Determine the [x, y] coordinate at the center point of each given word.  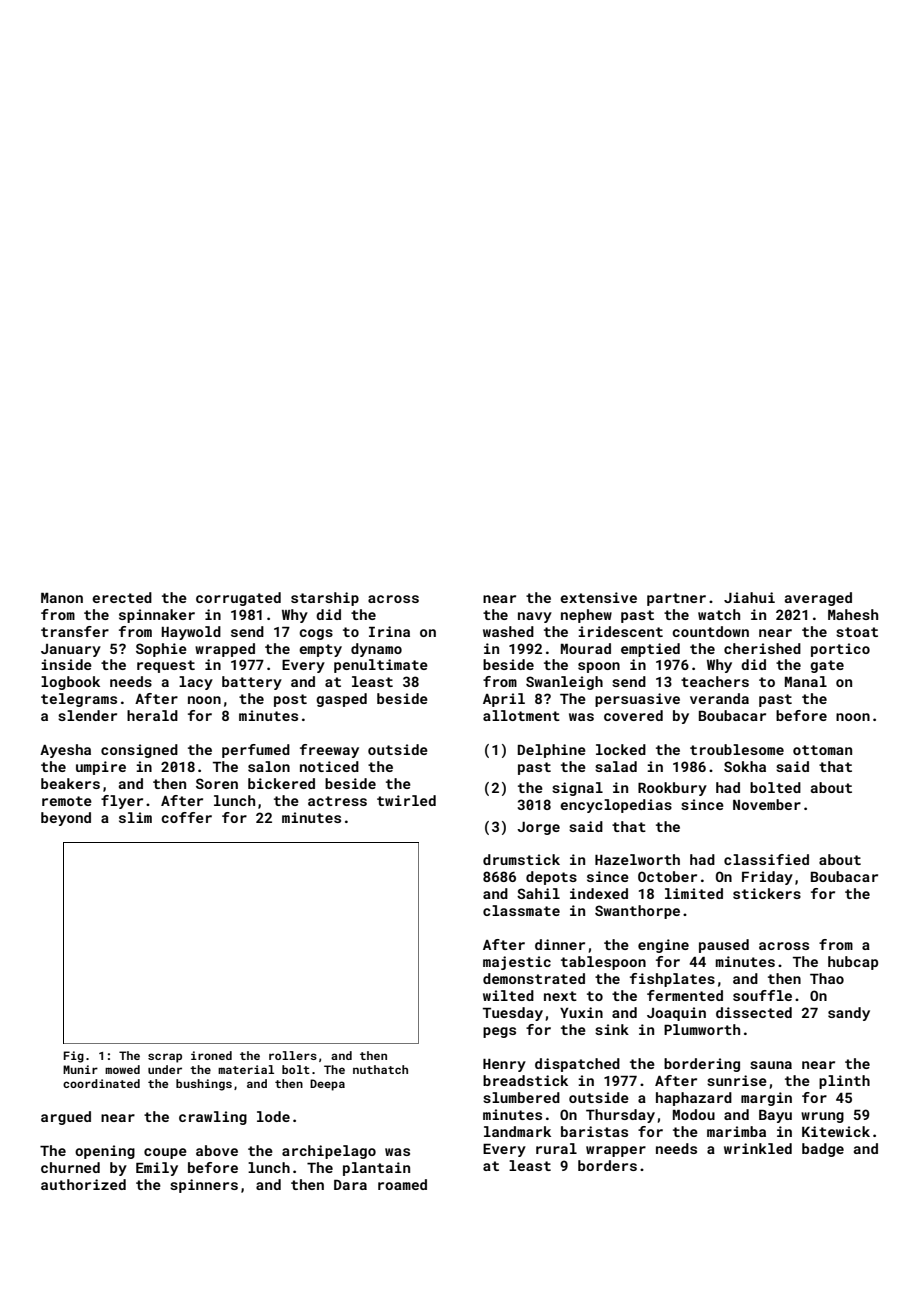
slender [87, 715]
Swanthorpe [637, 912]
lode [273, 1116]
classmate [521, 910]
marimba [736, 1131]
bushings [204, 1085]
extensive [598, 597]
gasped [341, 700]
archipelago [329, 1152]
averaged [818, 599]
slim [135, 817]
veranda [719, 698]
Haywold [191, 633]
